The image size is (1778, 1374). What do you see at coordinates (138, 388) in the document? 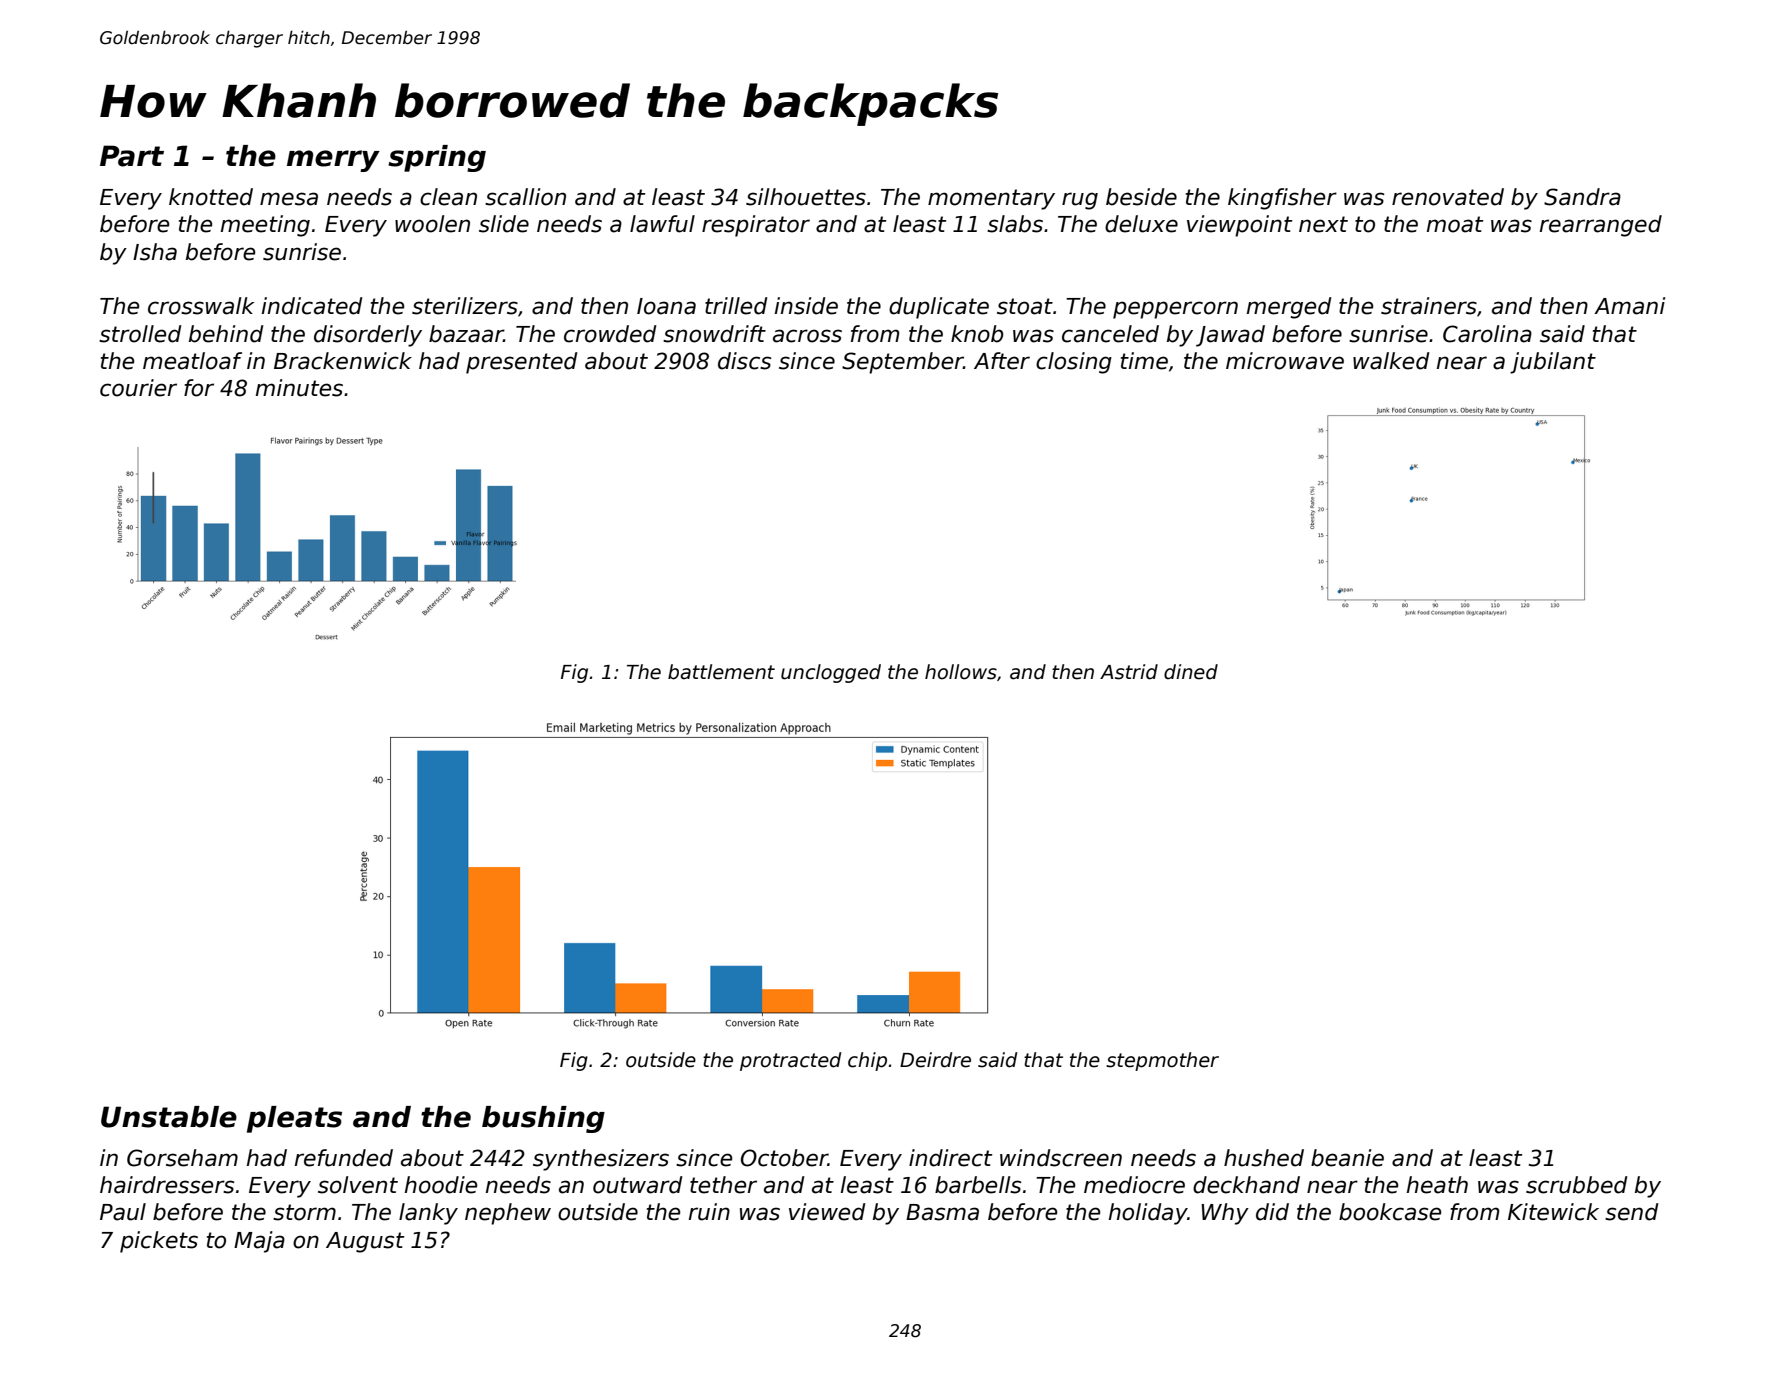
I see `courier` at bounding box center [138, 388].
